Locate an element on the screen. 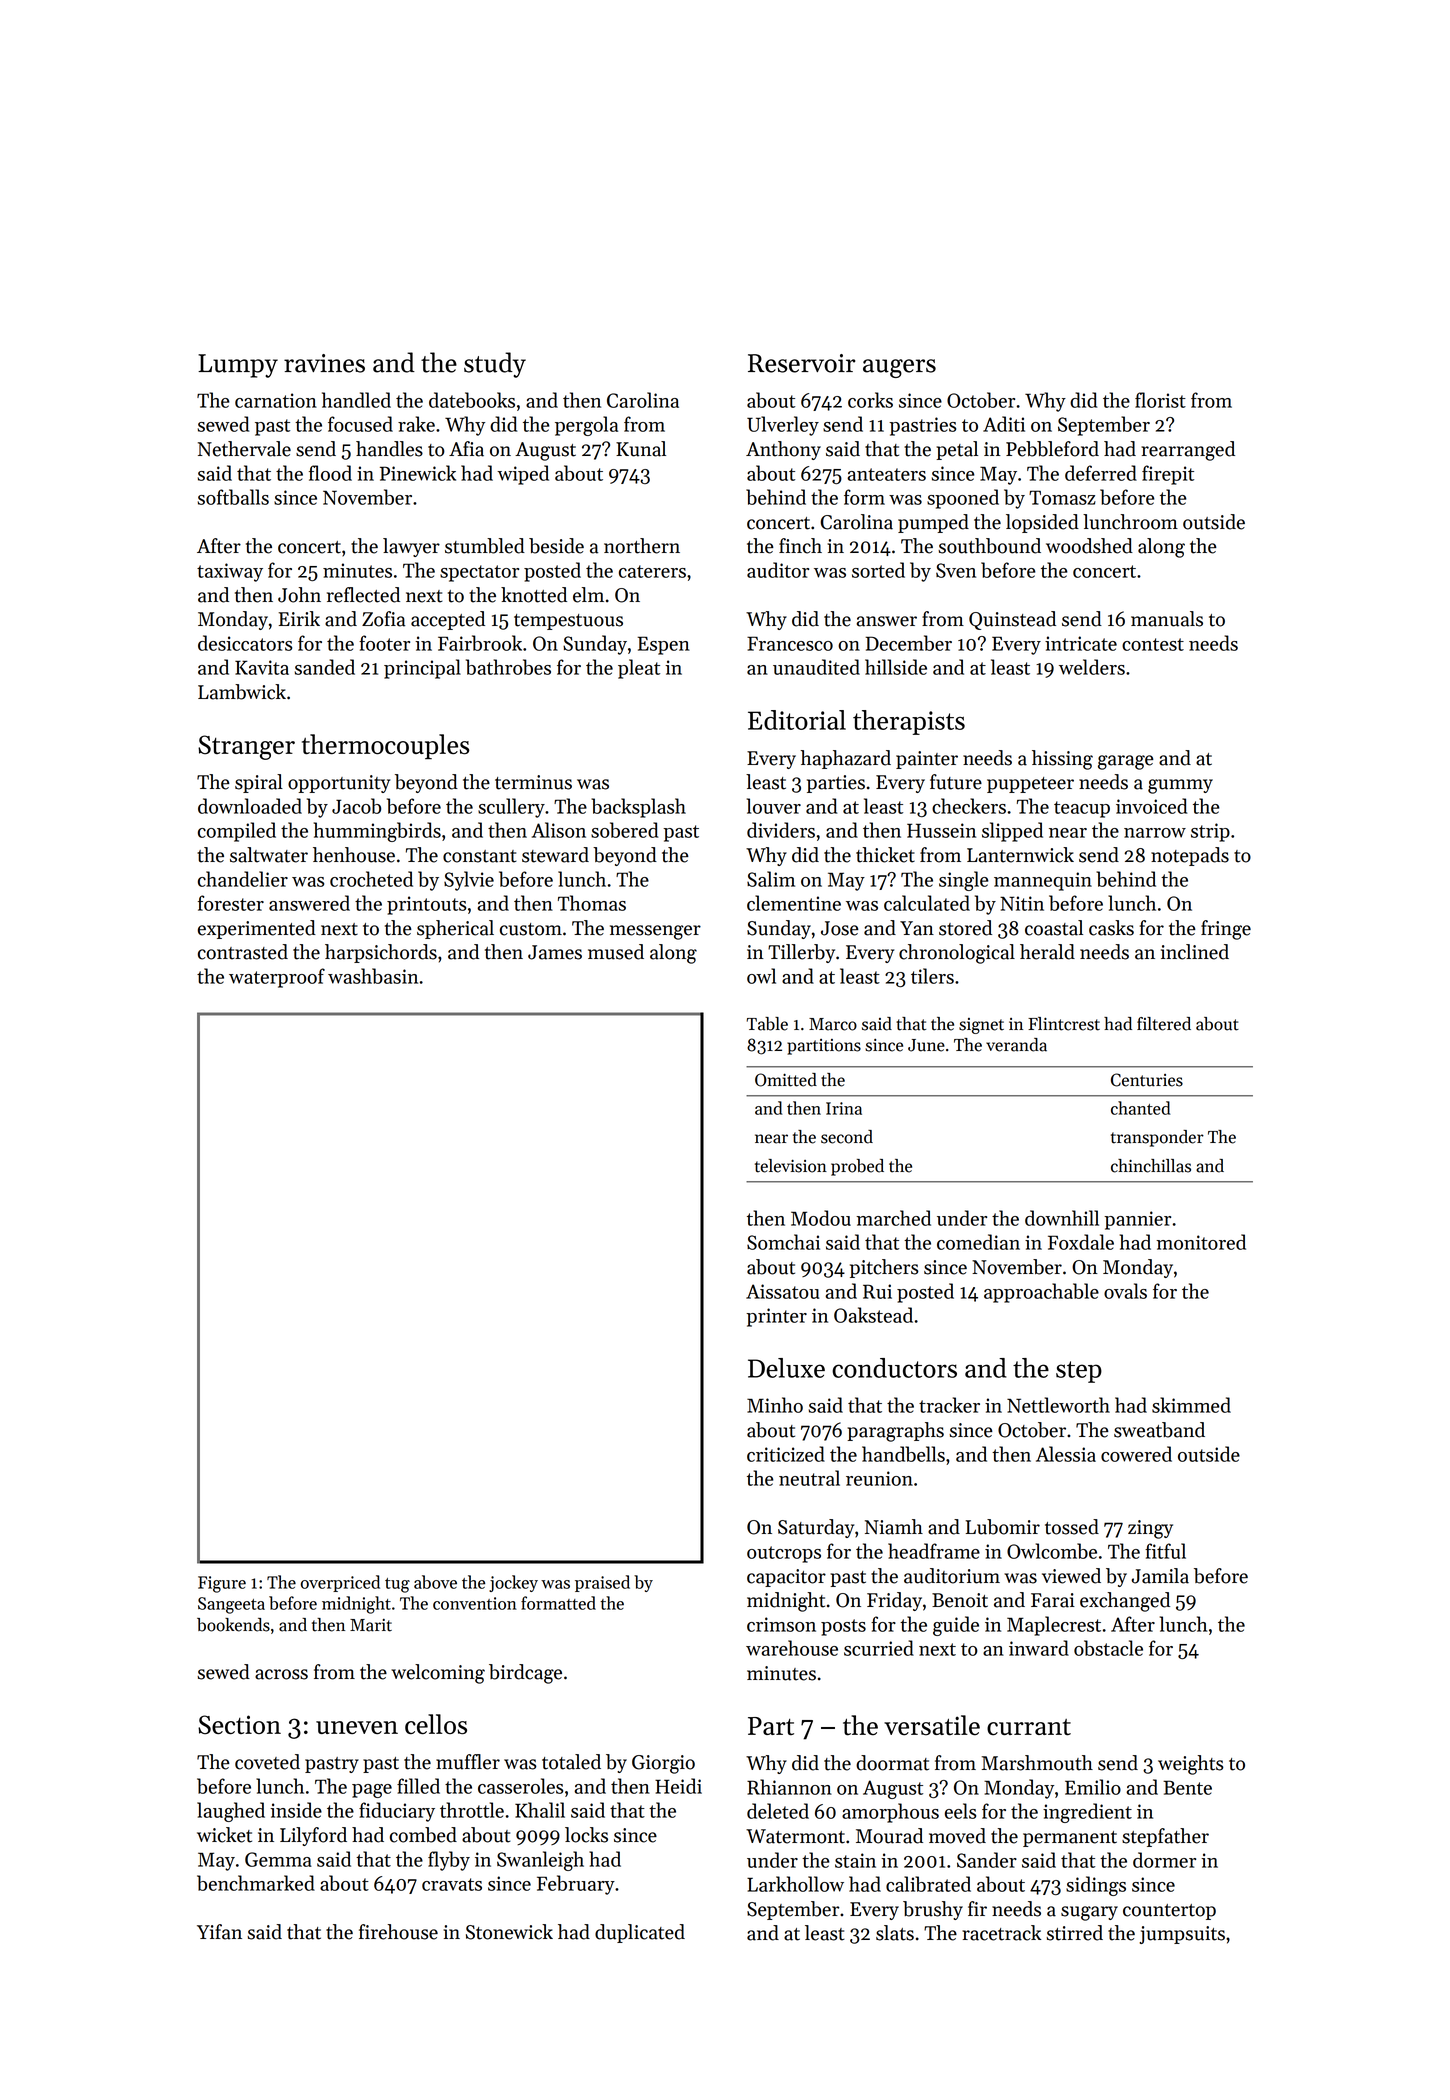 The width and height of the screenshot is (1450, 2100). rearranged is located at coordinates (1188, 451).
